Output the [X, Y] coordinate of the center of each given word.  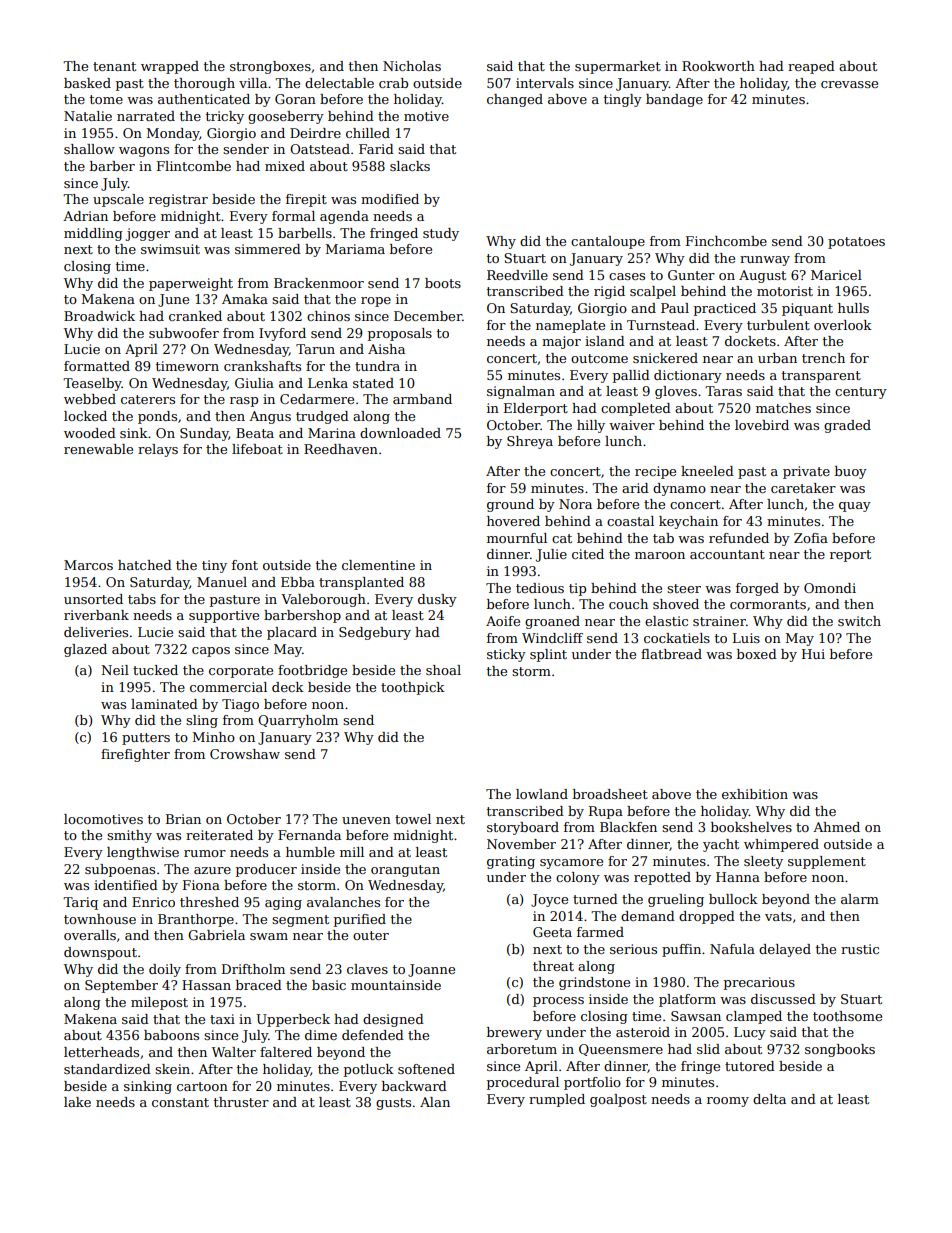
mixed [285, 166]
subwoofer [184, 333]
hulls [853, 308]
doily [165, 970]
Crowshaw [245, 754]
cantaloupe [608, 242]
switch [859, 621]
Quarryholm [298, 721]
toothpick [413, 688]
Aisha [386, 349]
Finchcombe [726, 241]
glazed [85, 650]
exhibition [755, 794]
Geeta [552, 932]
